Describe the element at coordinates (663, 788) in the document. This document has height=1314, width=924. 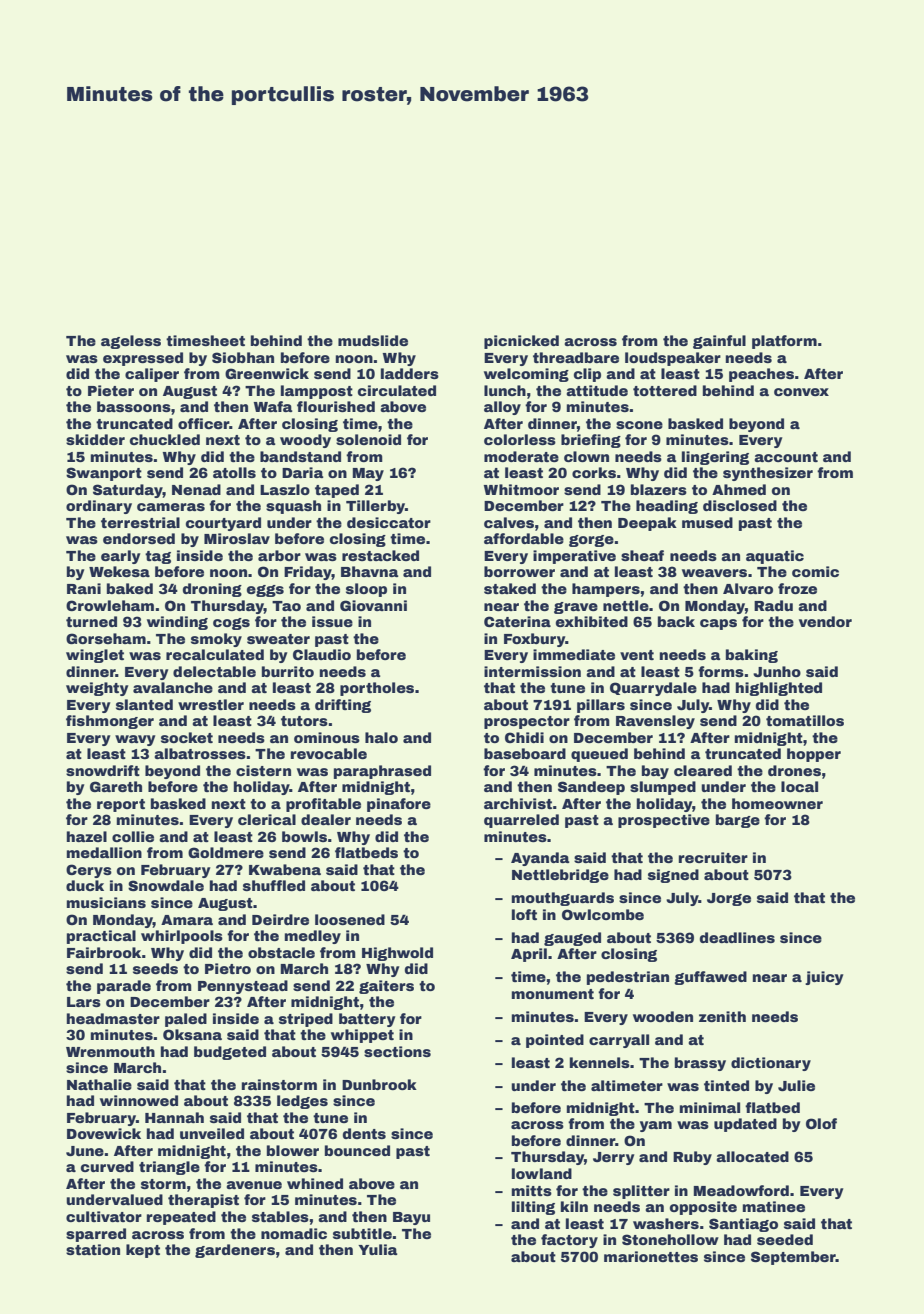
I see `slumped` at that location.
